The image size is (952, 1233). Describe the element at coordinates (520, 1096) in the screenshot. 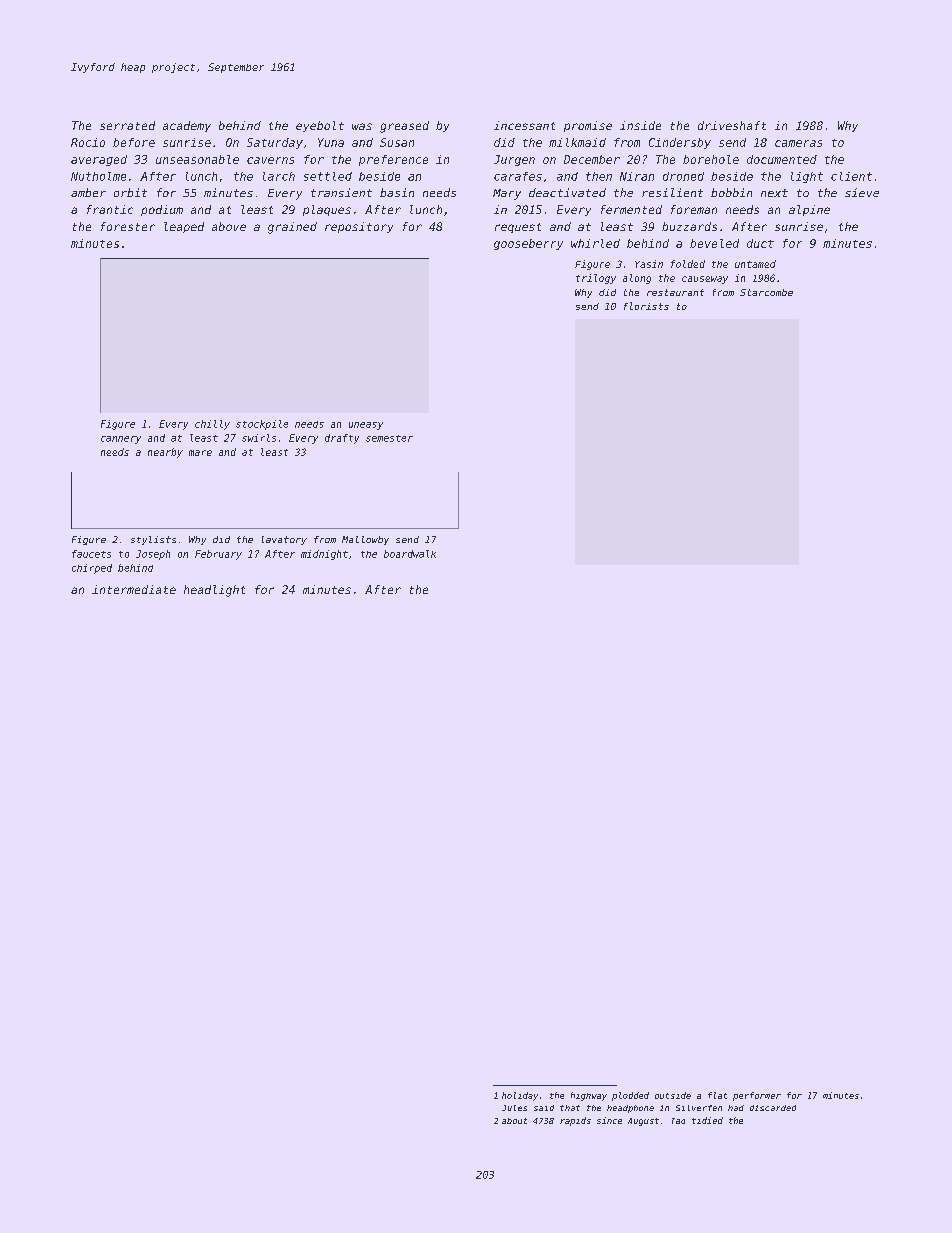

I see `holiday` at that location.
